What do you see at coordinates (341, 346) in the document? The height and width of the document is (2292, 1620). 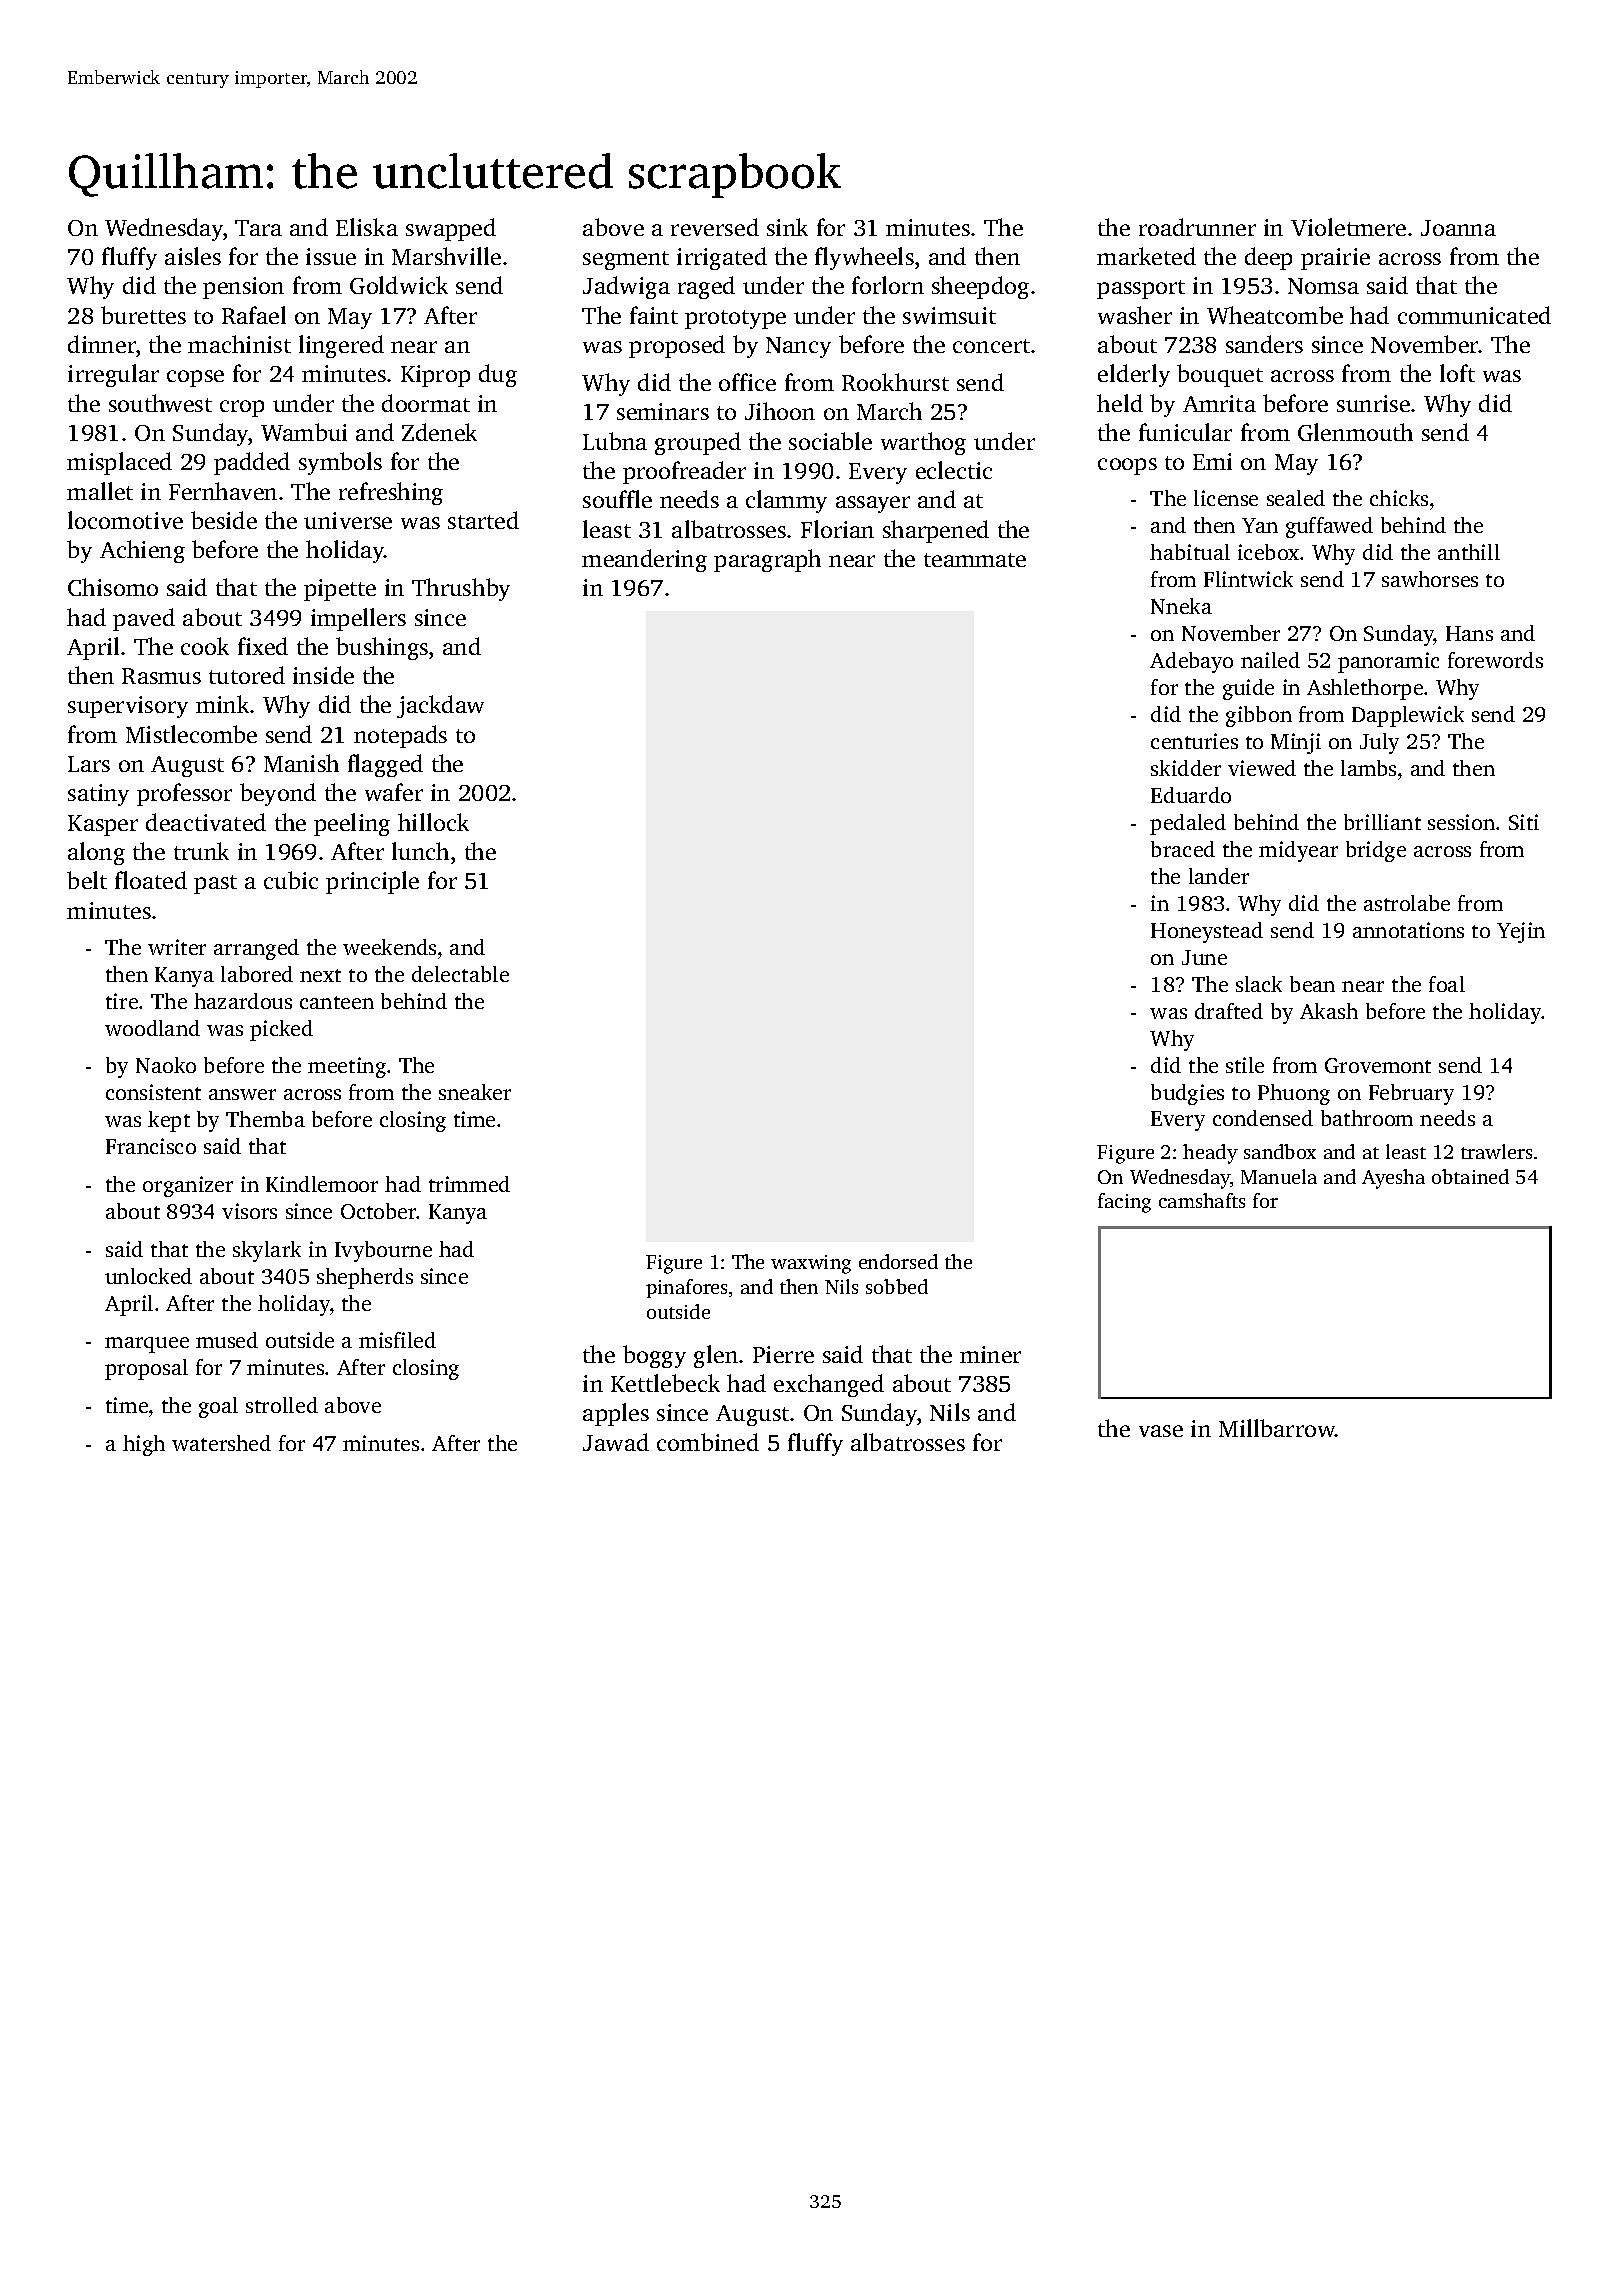 I see `lingered` at bounding box center [341, 346].
